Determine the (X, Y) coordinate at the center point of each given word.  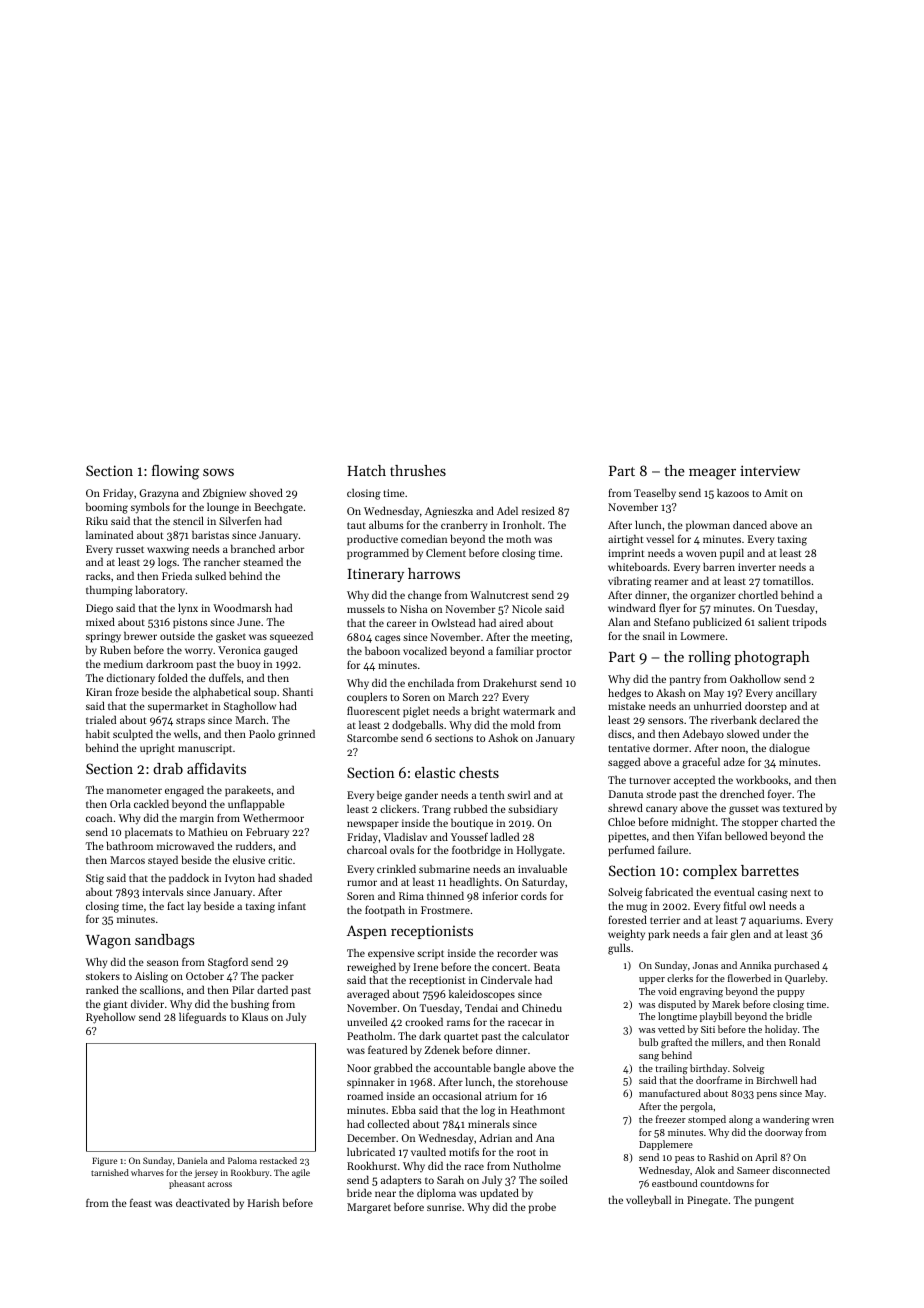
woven (701, 554)
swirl (518, 795)
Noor (359, 1068)
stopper (760, 824)
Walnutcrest (499, 594)
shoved (266, 492)
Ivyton (240, 879)
